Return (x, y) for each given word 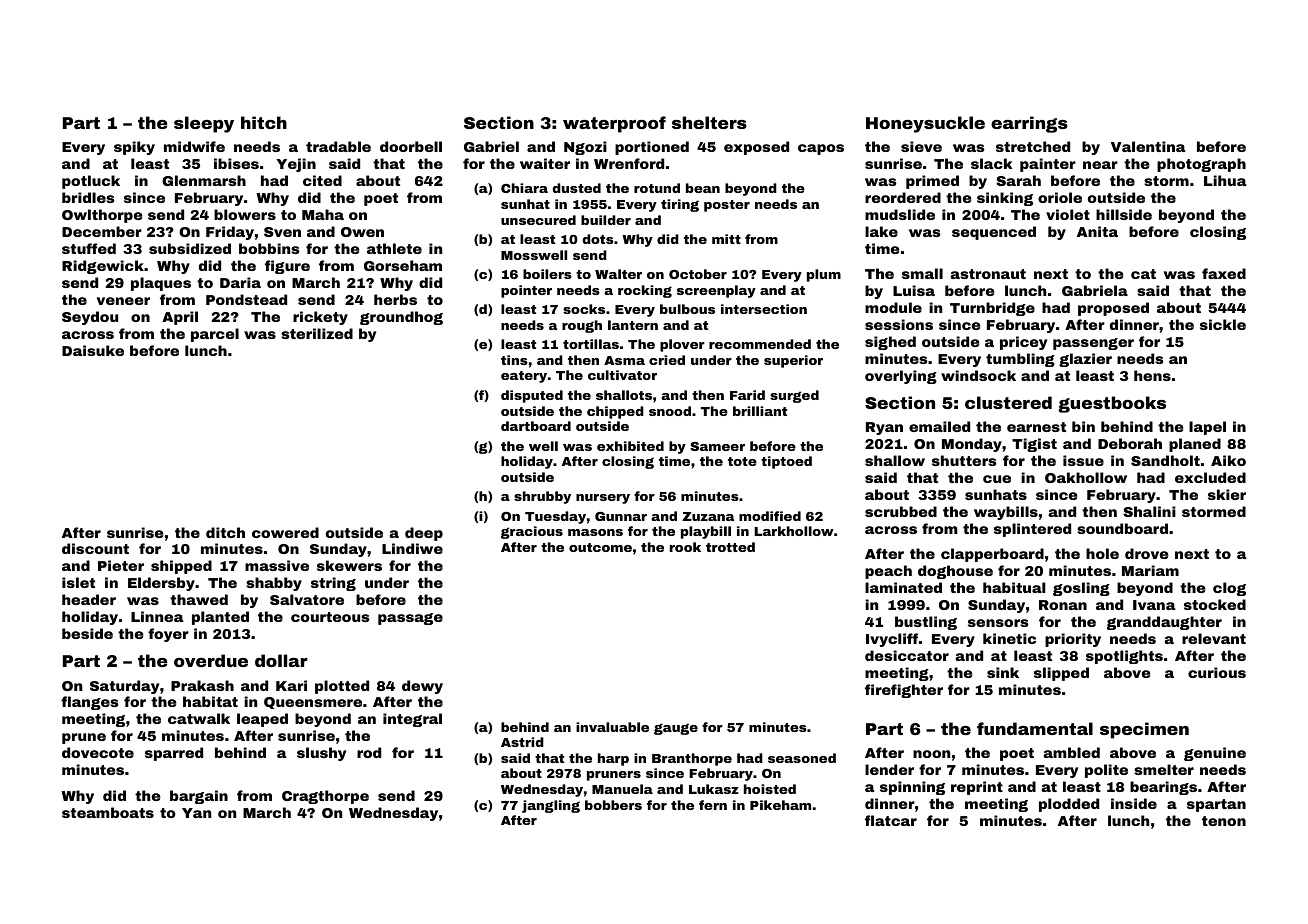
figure (287, 267)
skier (1227, 494)
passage (410, 619)
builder (606, 220)
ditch (225, 532)
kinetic (1009, 638)
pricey (1023, 343)
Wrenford (629, 163)
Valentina (1148, 146)
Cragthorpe (325, 797)
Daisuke (93, 350)
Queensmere (313, 703)
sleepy (204, 124)
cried (667, 360)
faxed (1224, 273)
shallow (895, 460)
